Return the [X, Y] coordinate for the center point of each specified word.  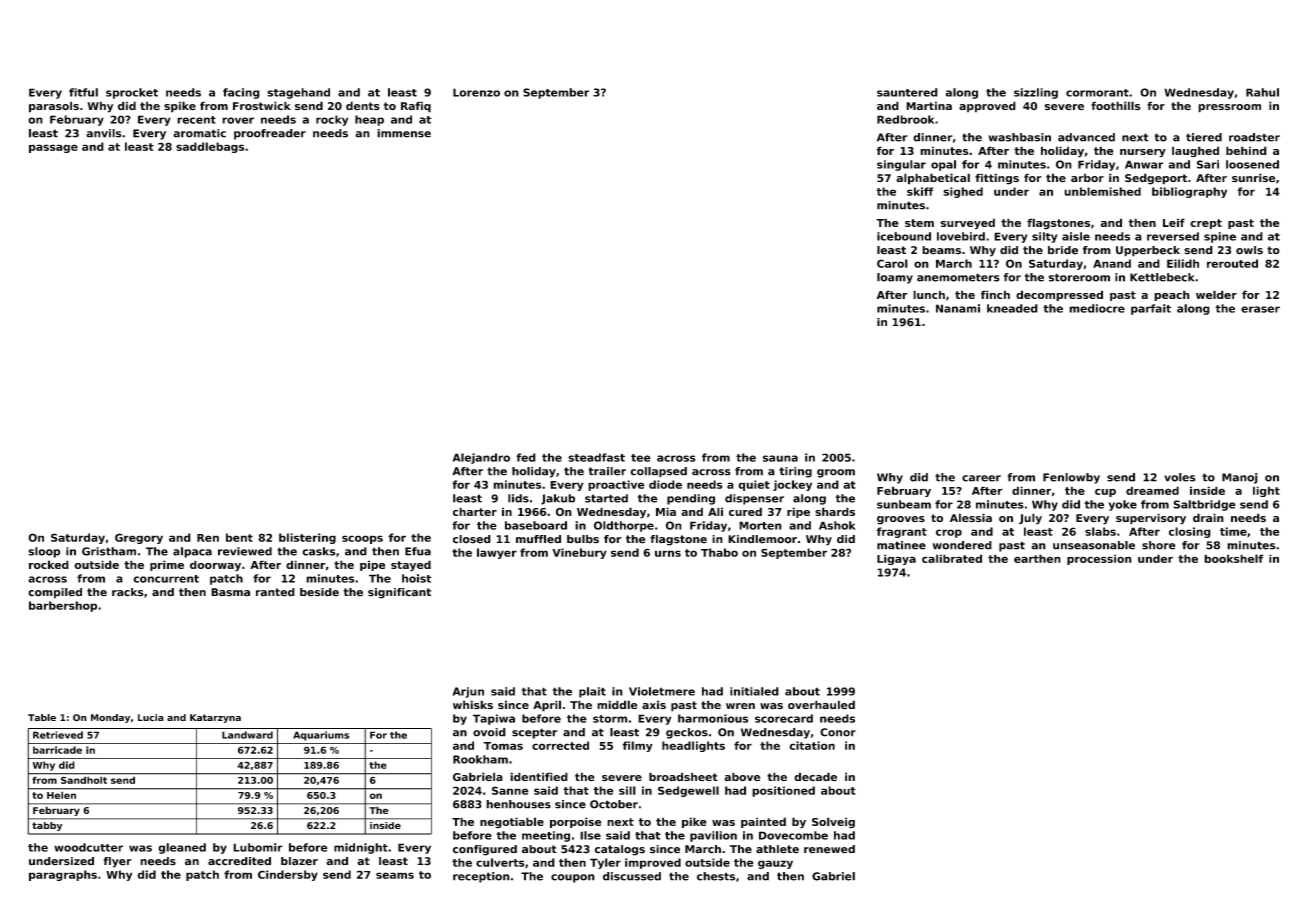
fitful [83, 92]
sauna [780, 458]
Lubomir [258, 847]
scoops [362, 539]
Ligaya [896, 559]
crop [949, 533]
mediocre [1097, 308]
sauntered [907, 92]
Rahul [1262, 92]
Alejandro [481, 458]
